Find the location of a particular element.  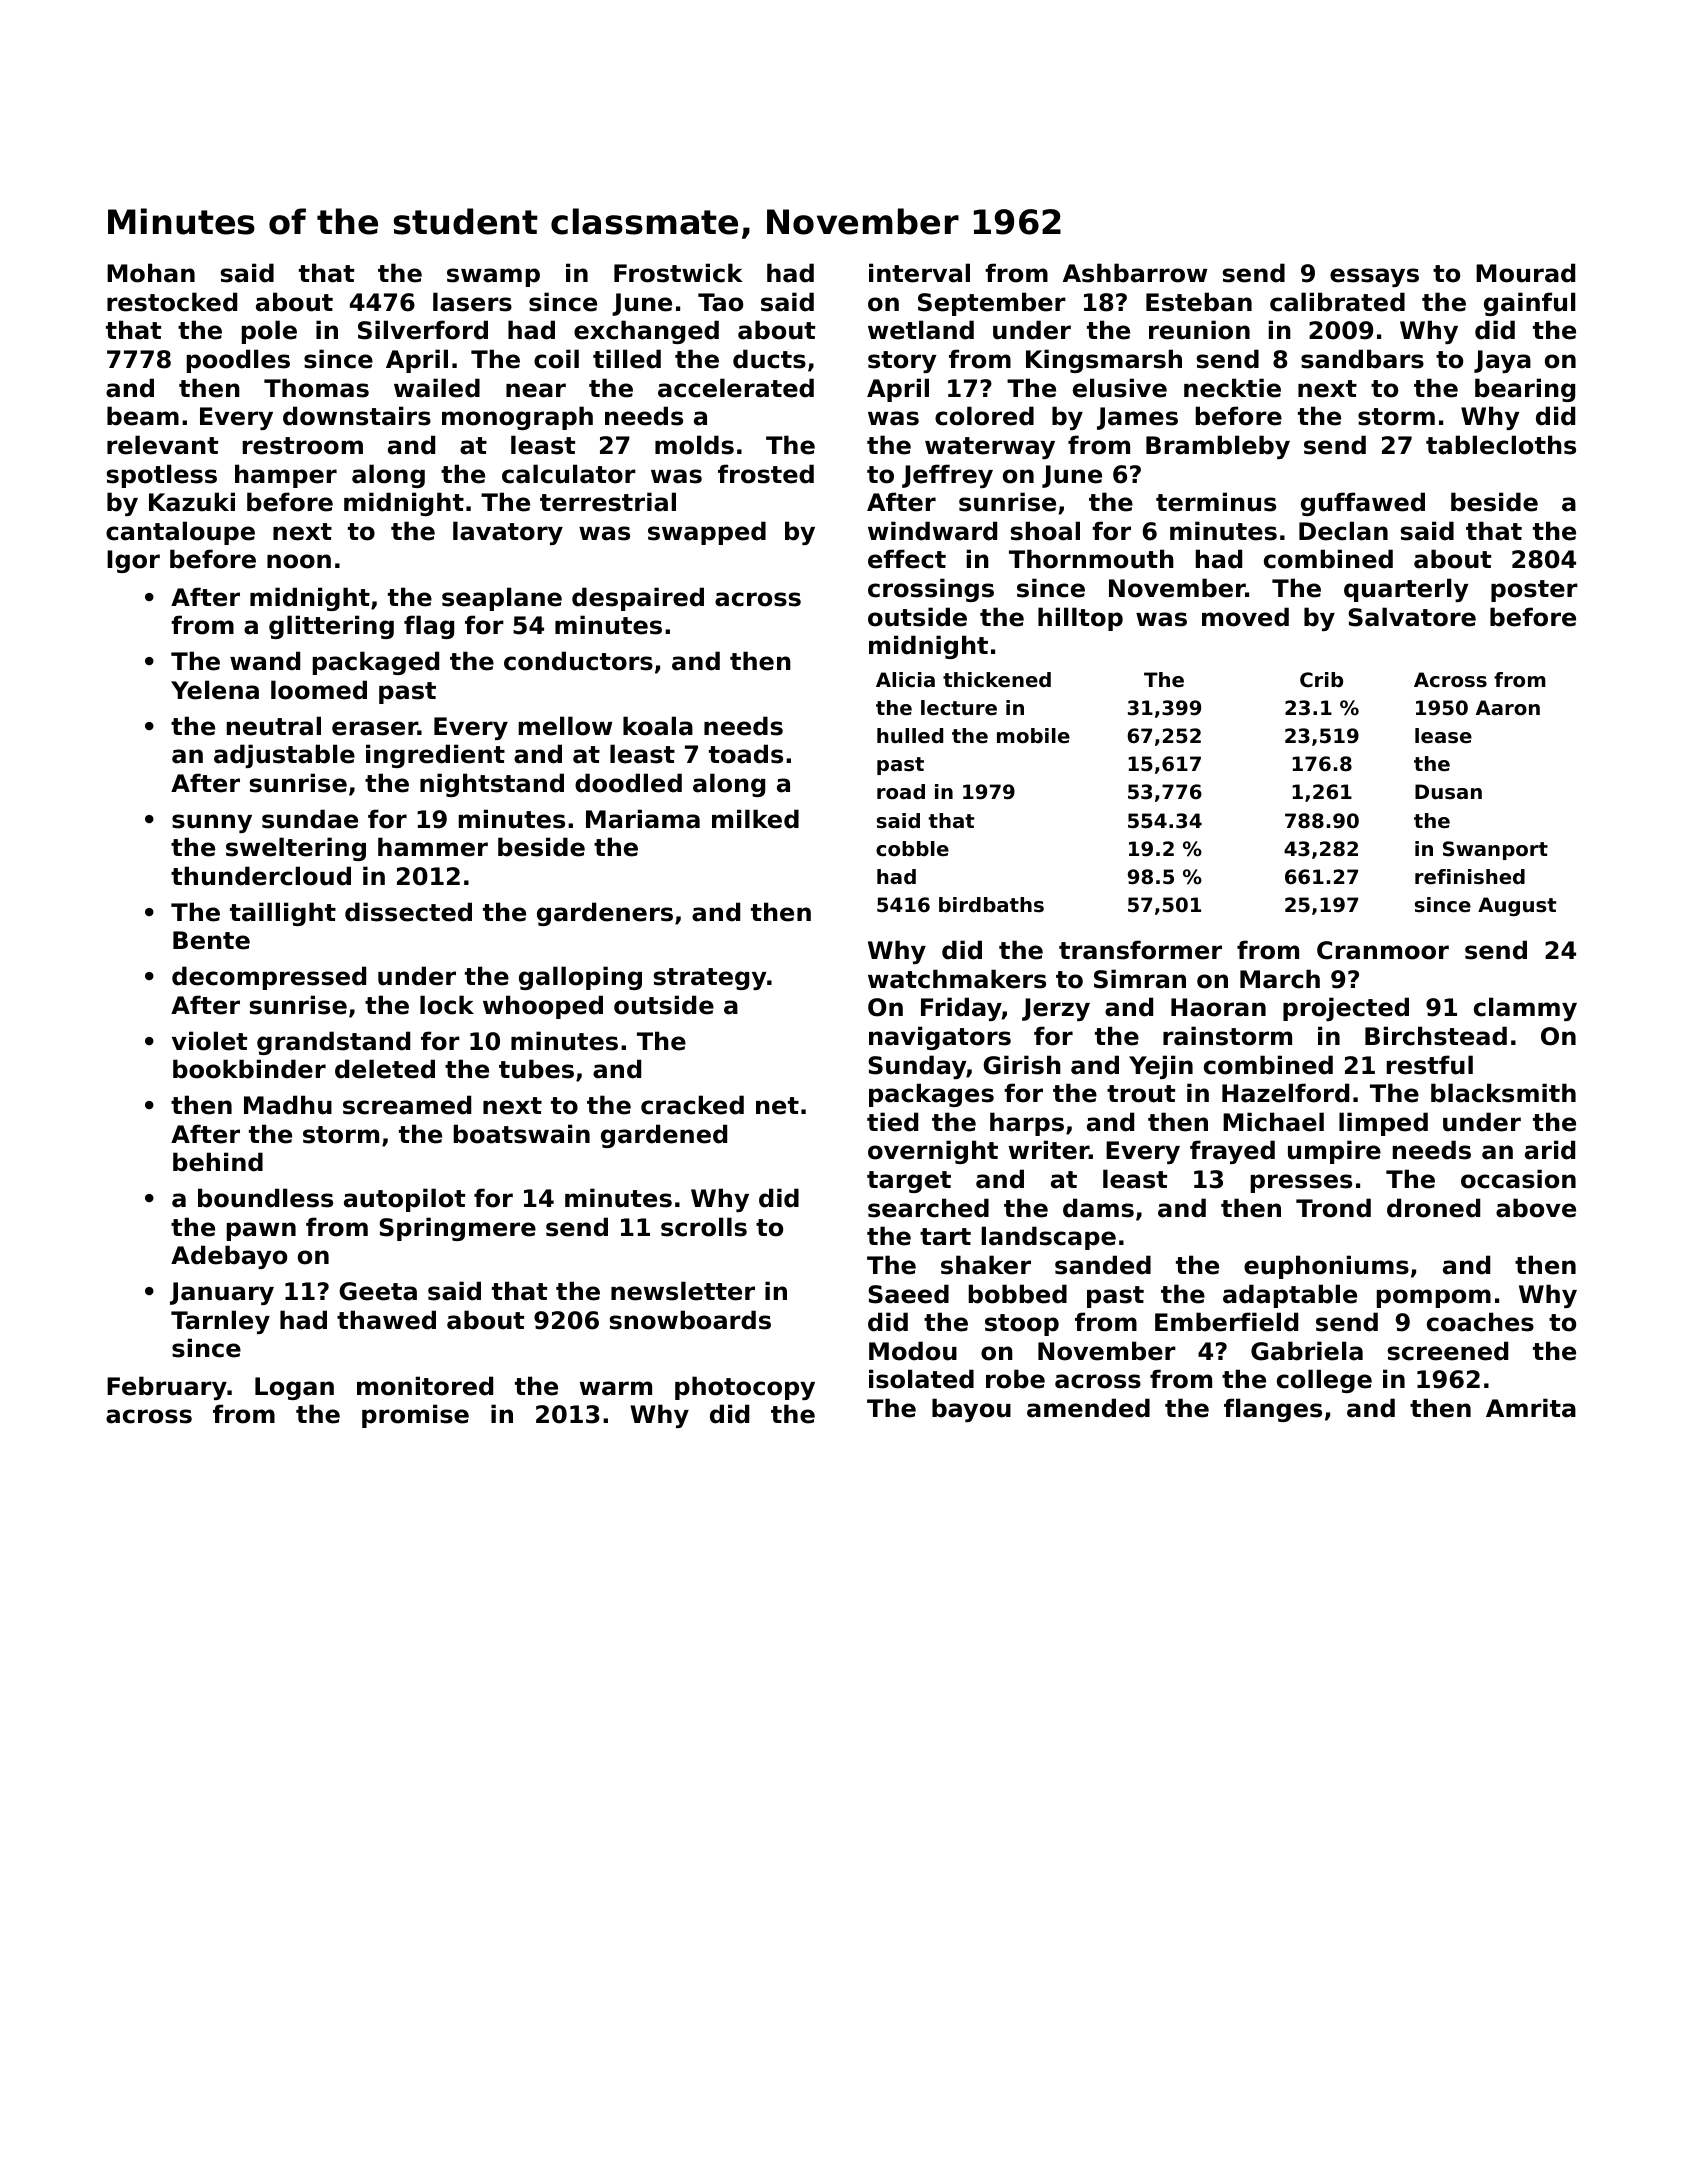

watchmakers is located at coordinates (957, 979).
